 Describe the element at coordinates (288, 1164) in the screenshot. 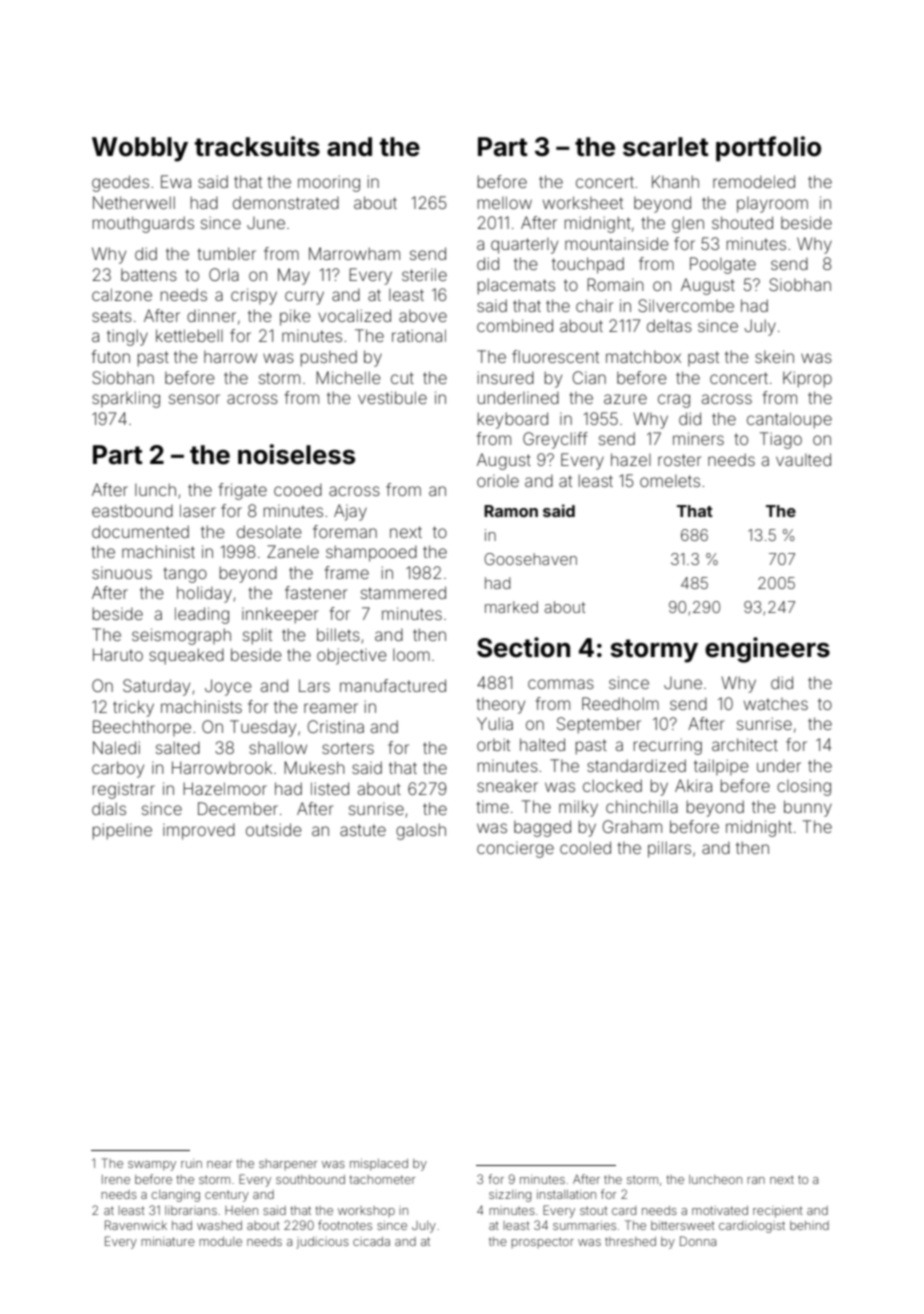

I see `sharpener` at that location.
